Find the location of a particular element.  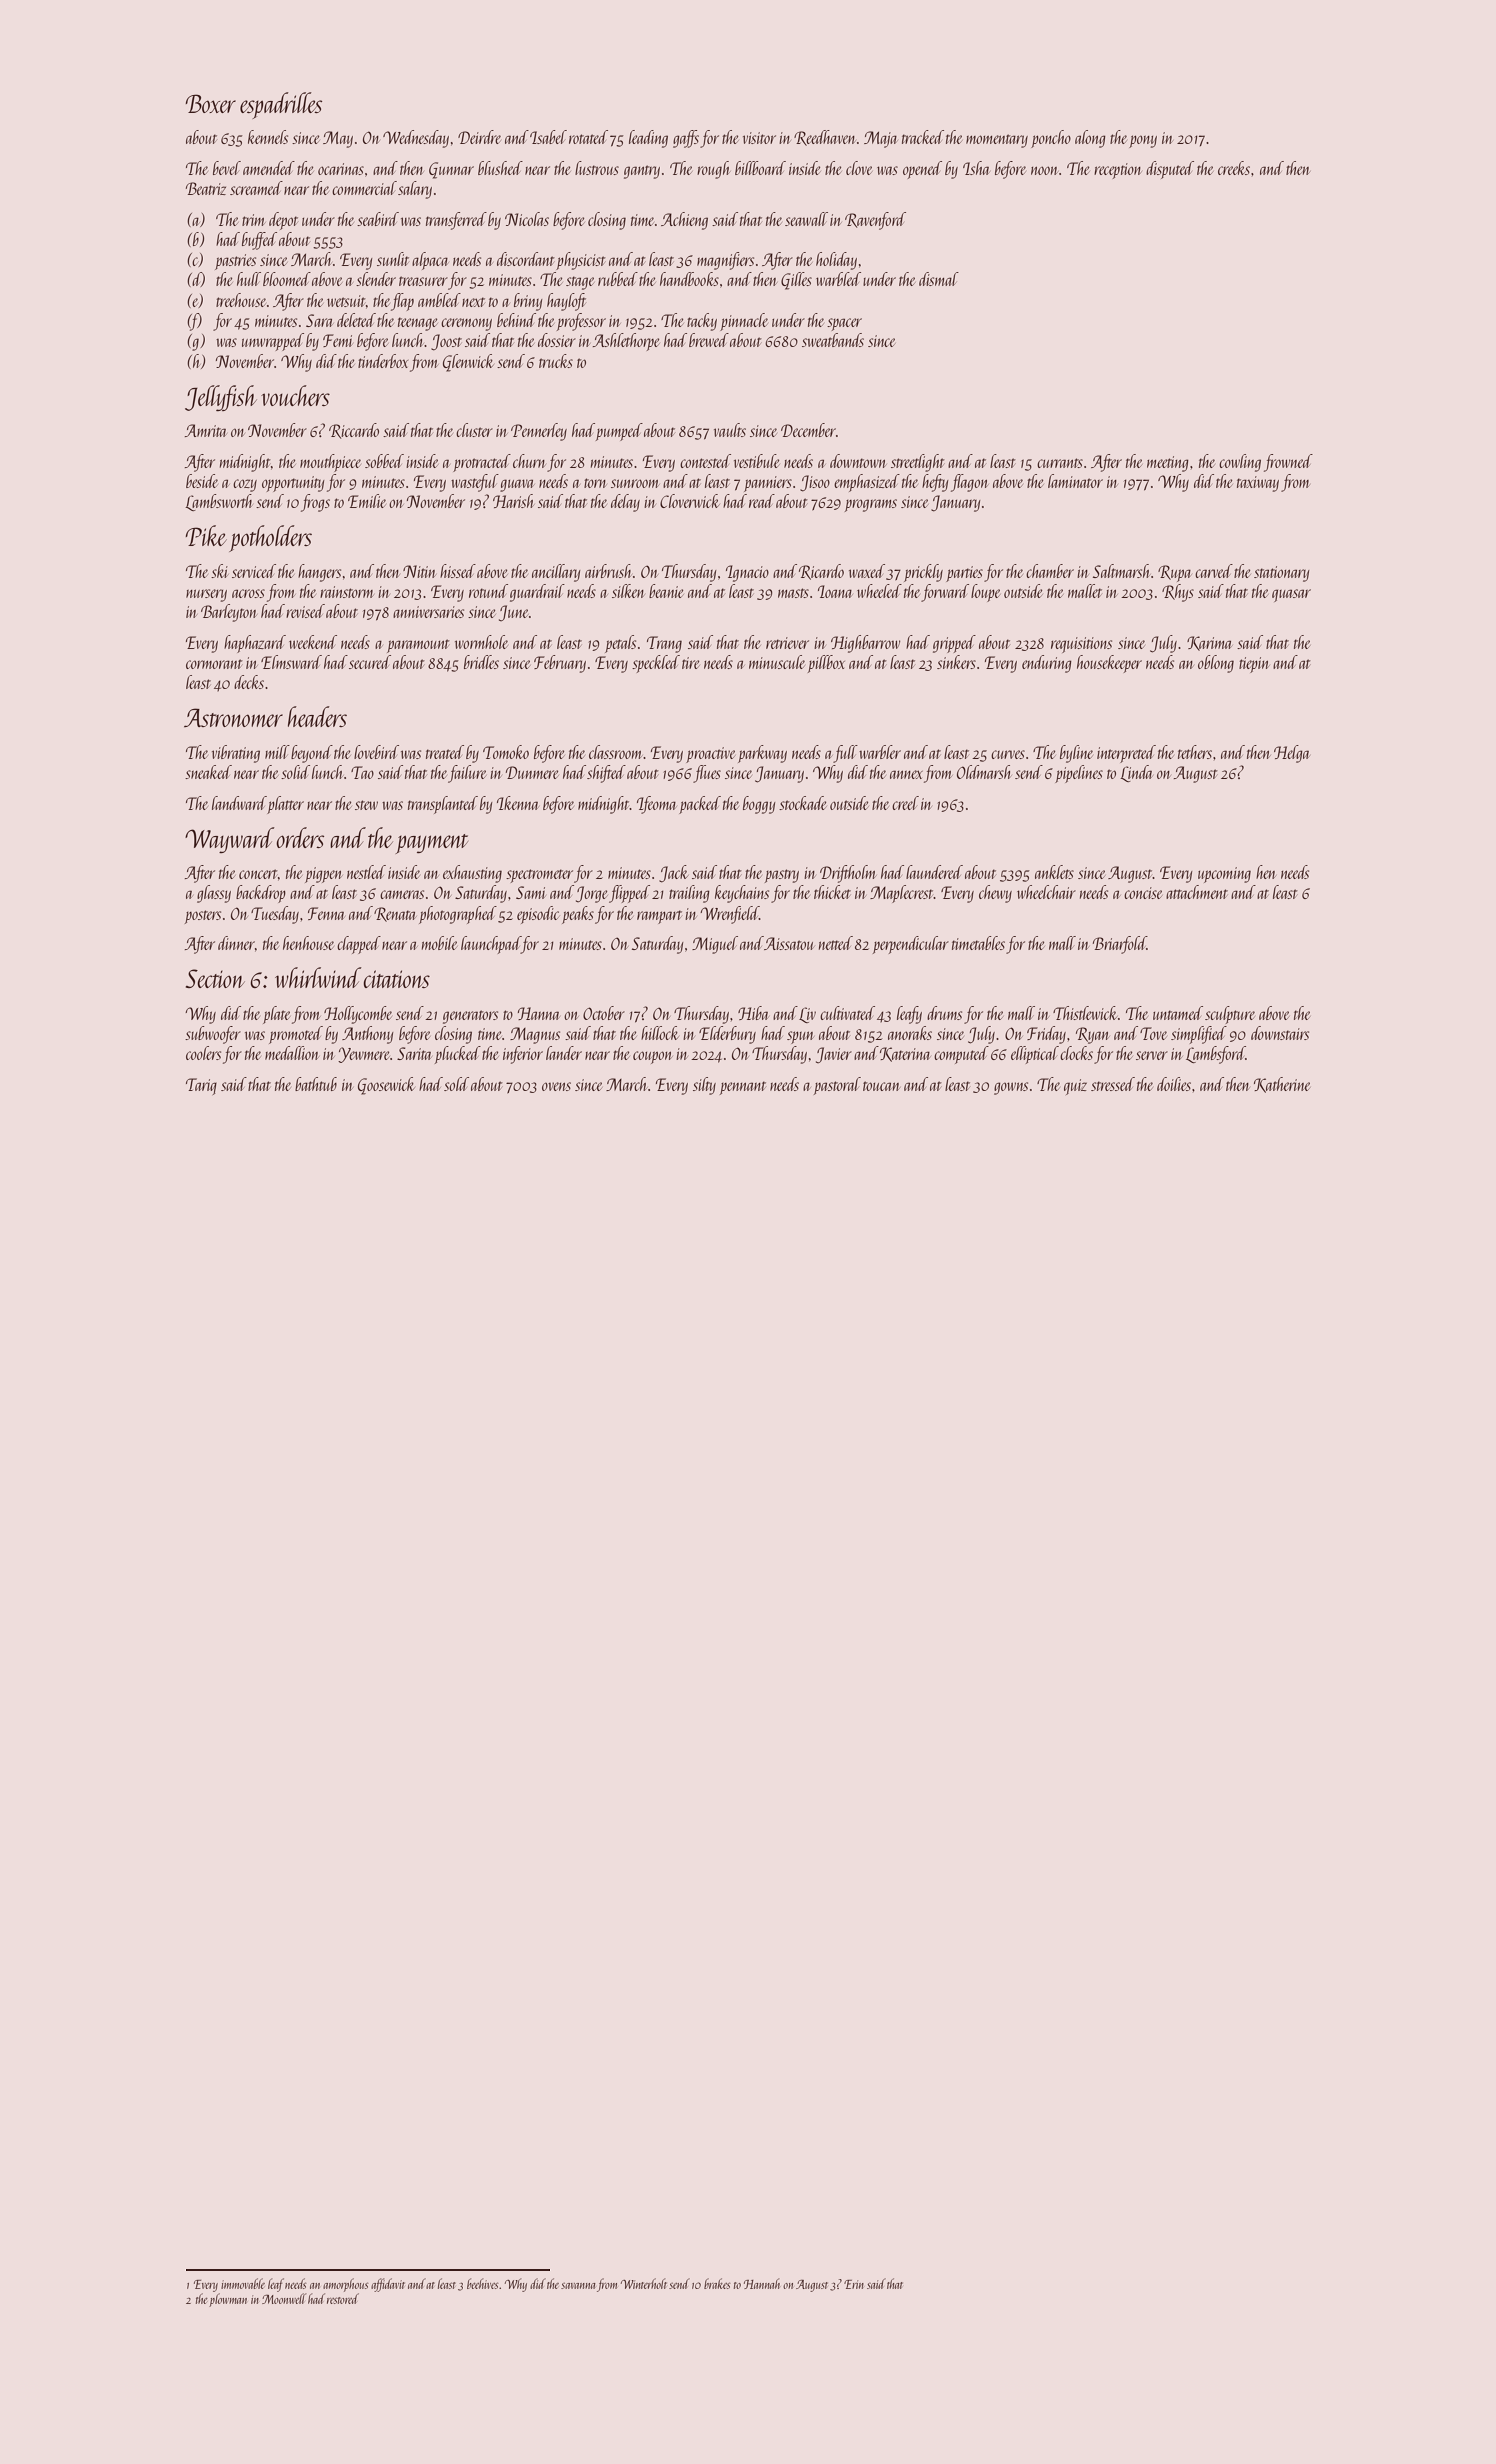

tire is located at coordinates (691, 663).
